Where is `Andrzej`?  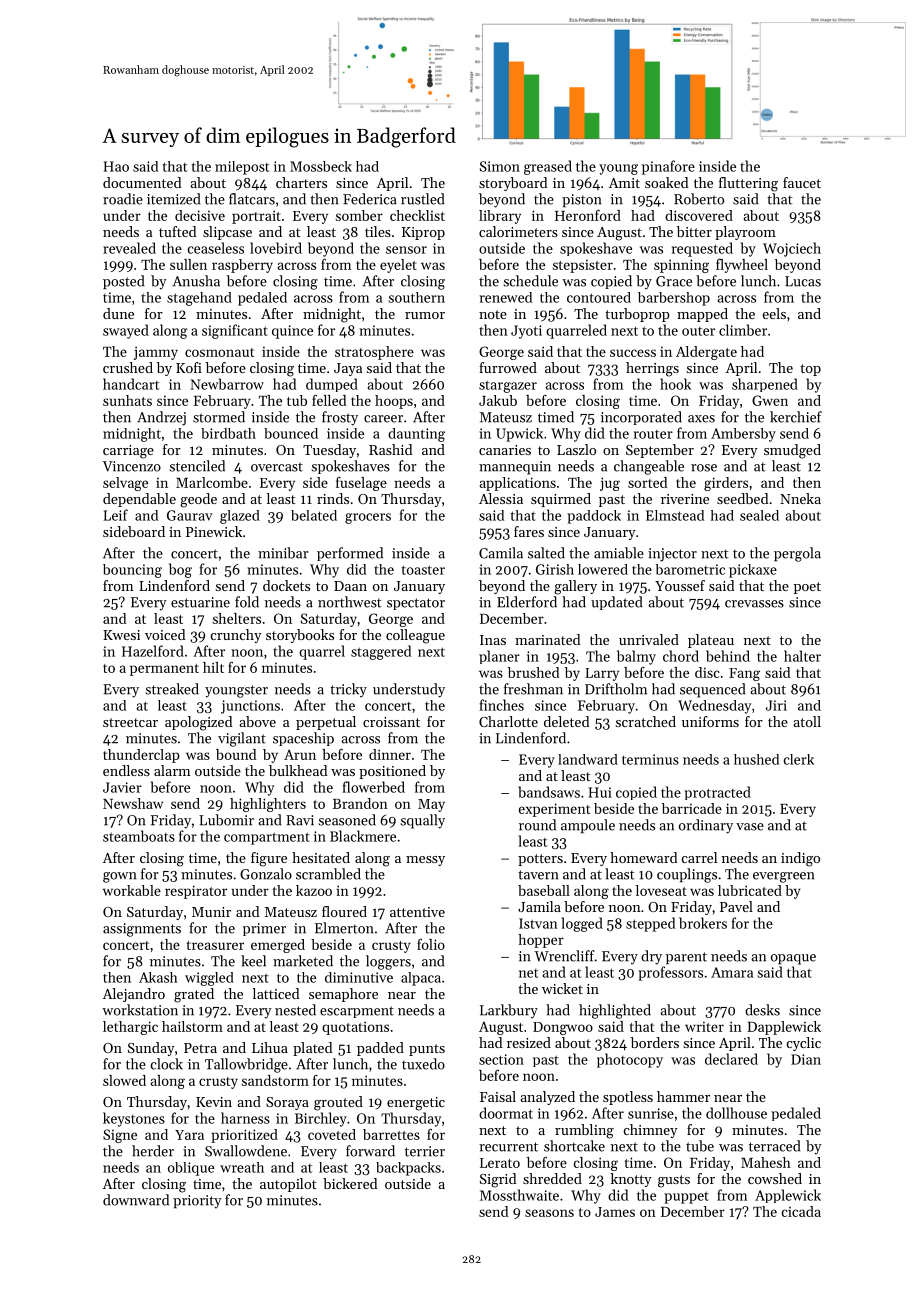 Andrzej is located at coordinates (161, 418).
